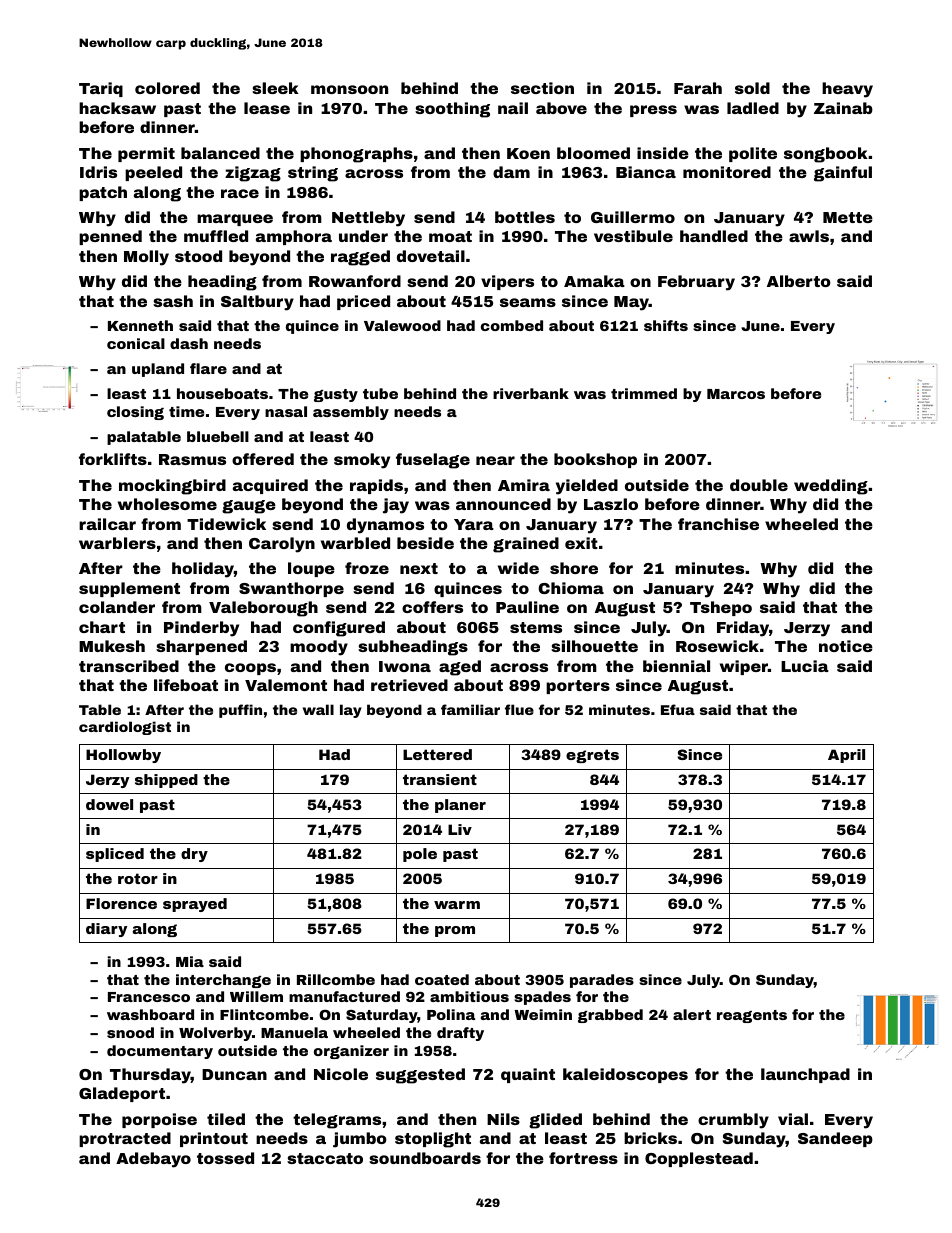 Image resolution: width=952 pixels, height=1233 pixels. I want to click on Valemont, so click(286, 685).
